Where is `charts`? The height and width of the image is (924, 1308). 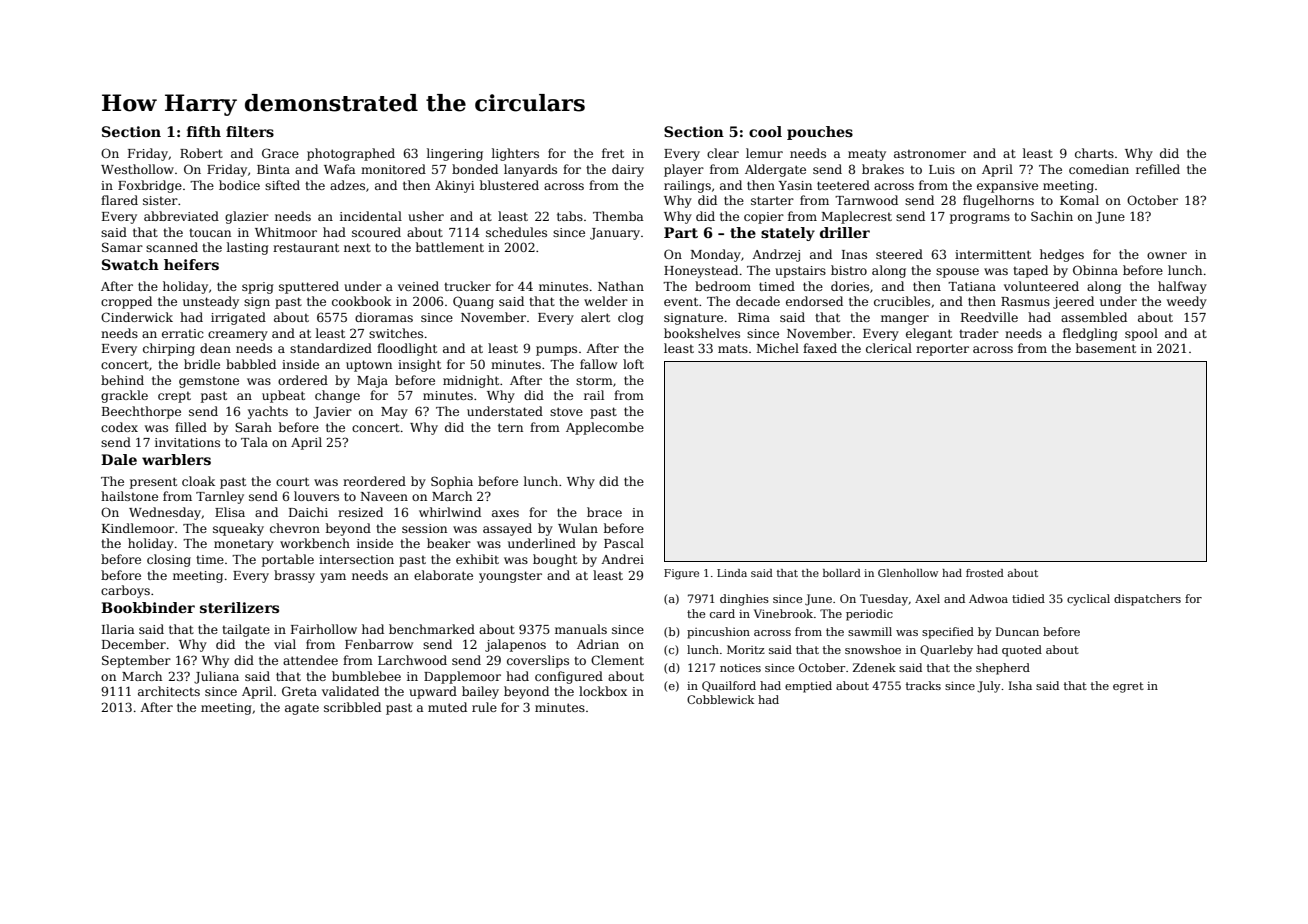 charts is located at coordinates (1094, 153).
